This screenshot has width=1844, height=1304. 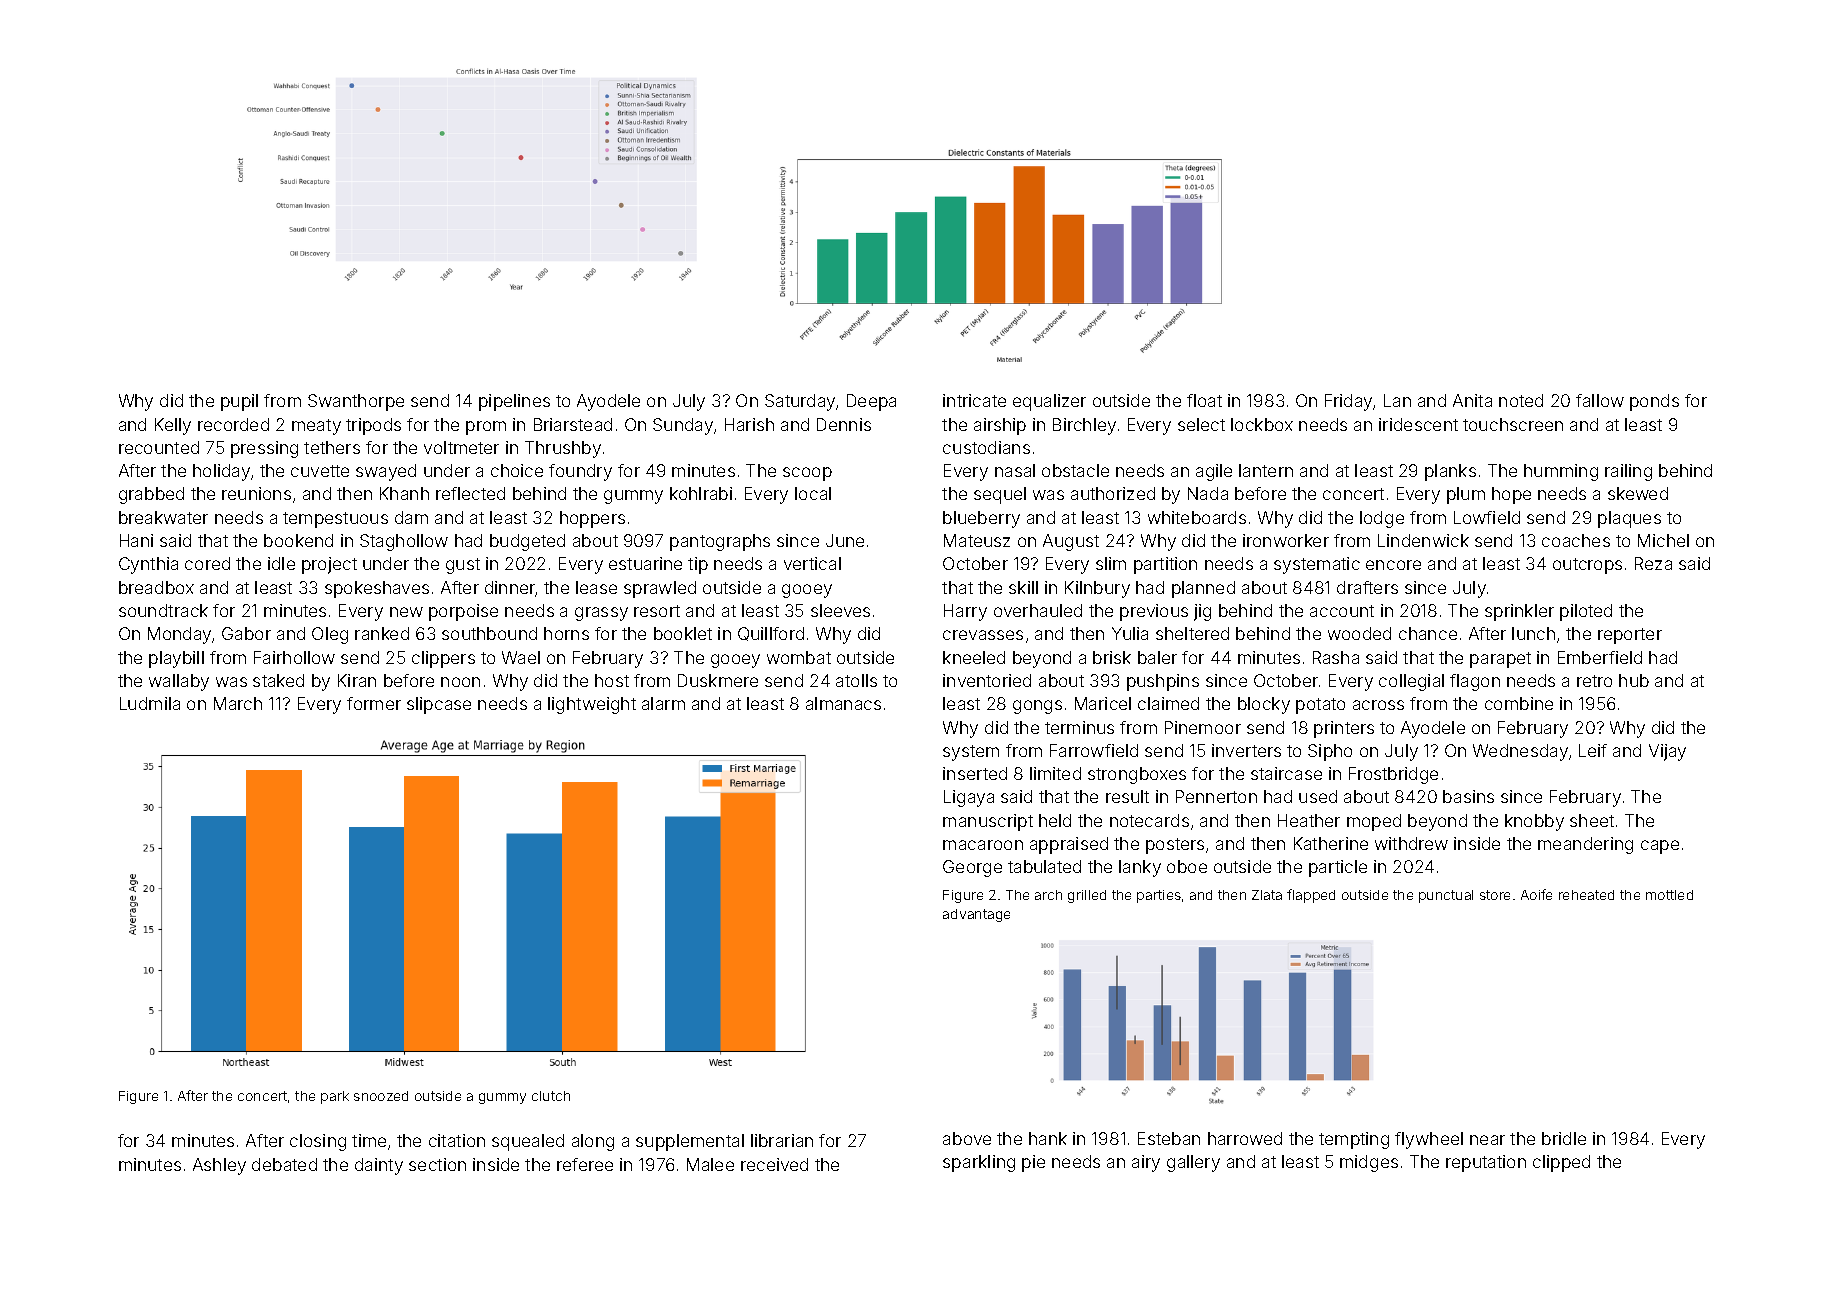 What do you see at coordinates (1146, 1163) in the screenshot?
I see `airy` at bounding box center [1146, 1163].
